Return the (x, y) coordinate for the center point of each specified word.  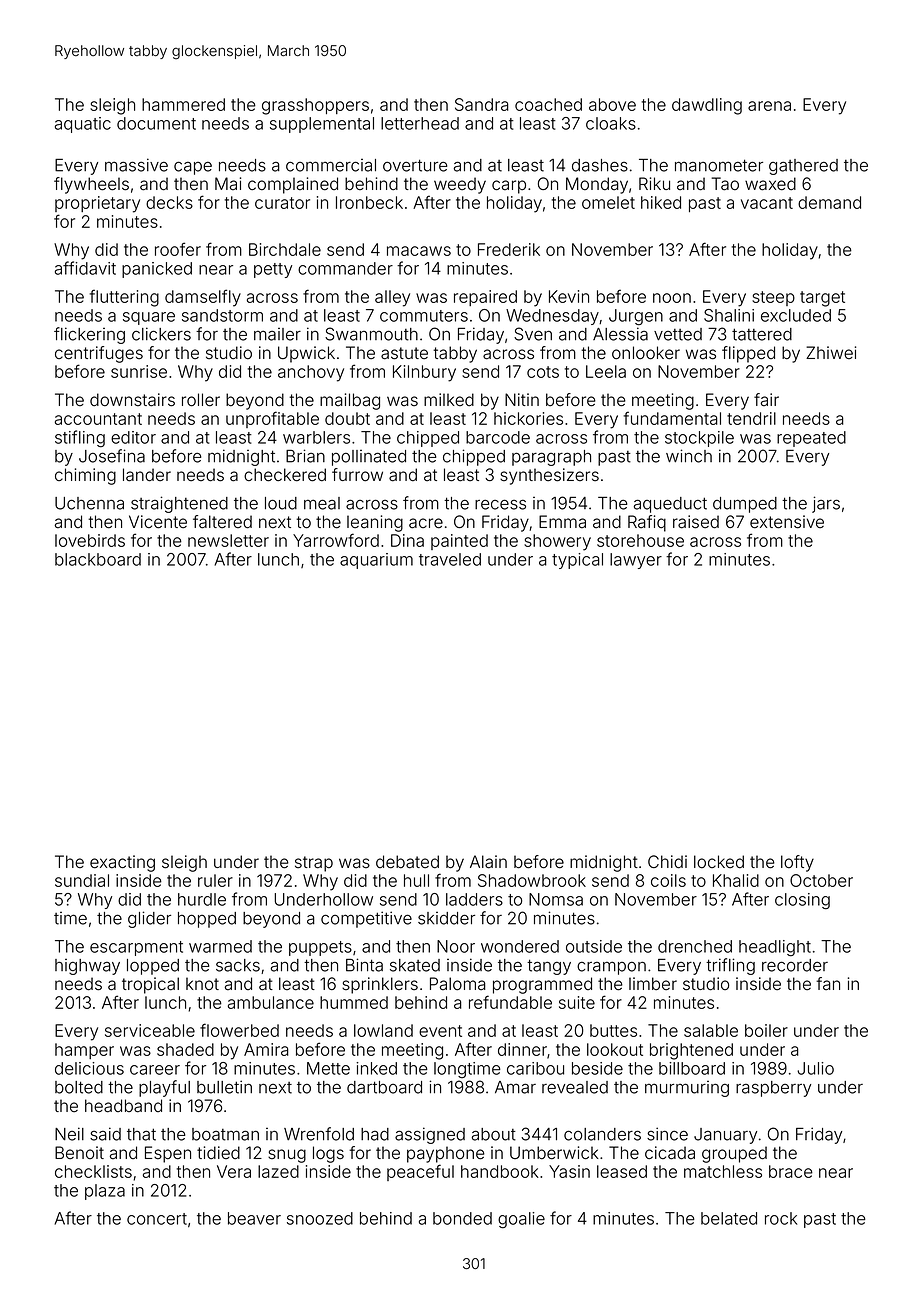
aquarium (376, 561)
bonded (462, 1218)
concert (157, 1219)
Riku (654, 183)
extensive (787, 522)
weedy (460, 185)
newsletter (228, 540)
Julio (815, 1068)
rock (781, 1218)
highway (87, 967)
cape (193, 168)
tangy (549, 967)
